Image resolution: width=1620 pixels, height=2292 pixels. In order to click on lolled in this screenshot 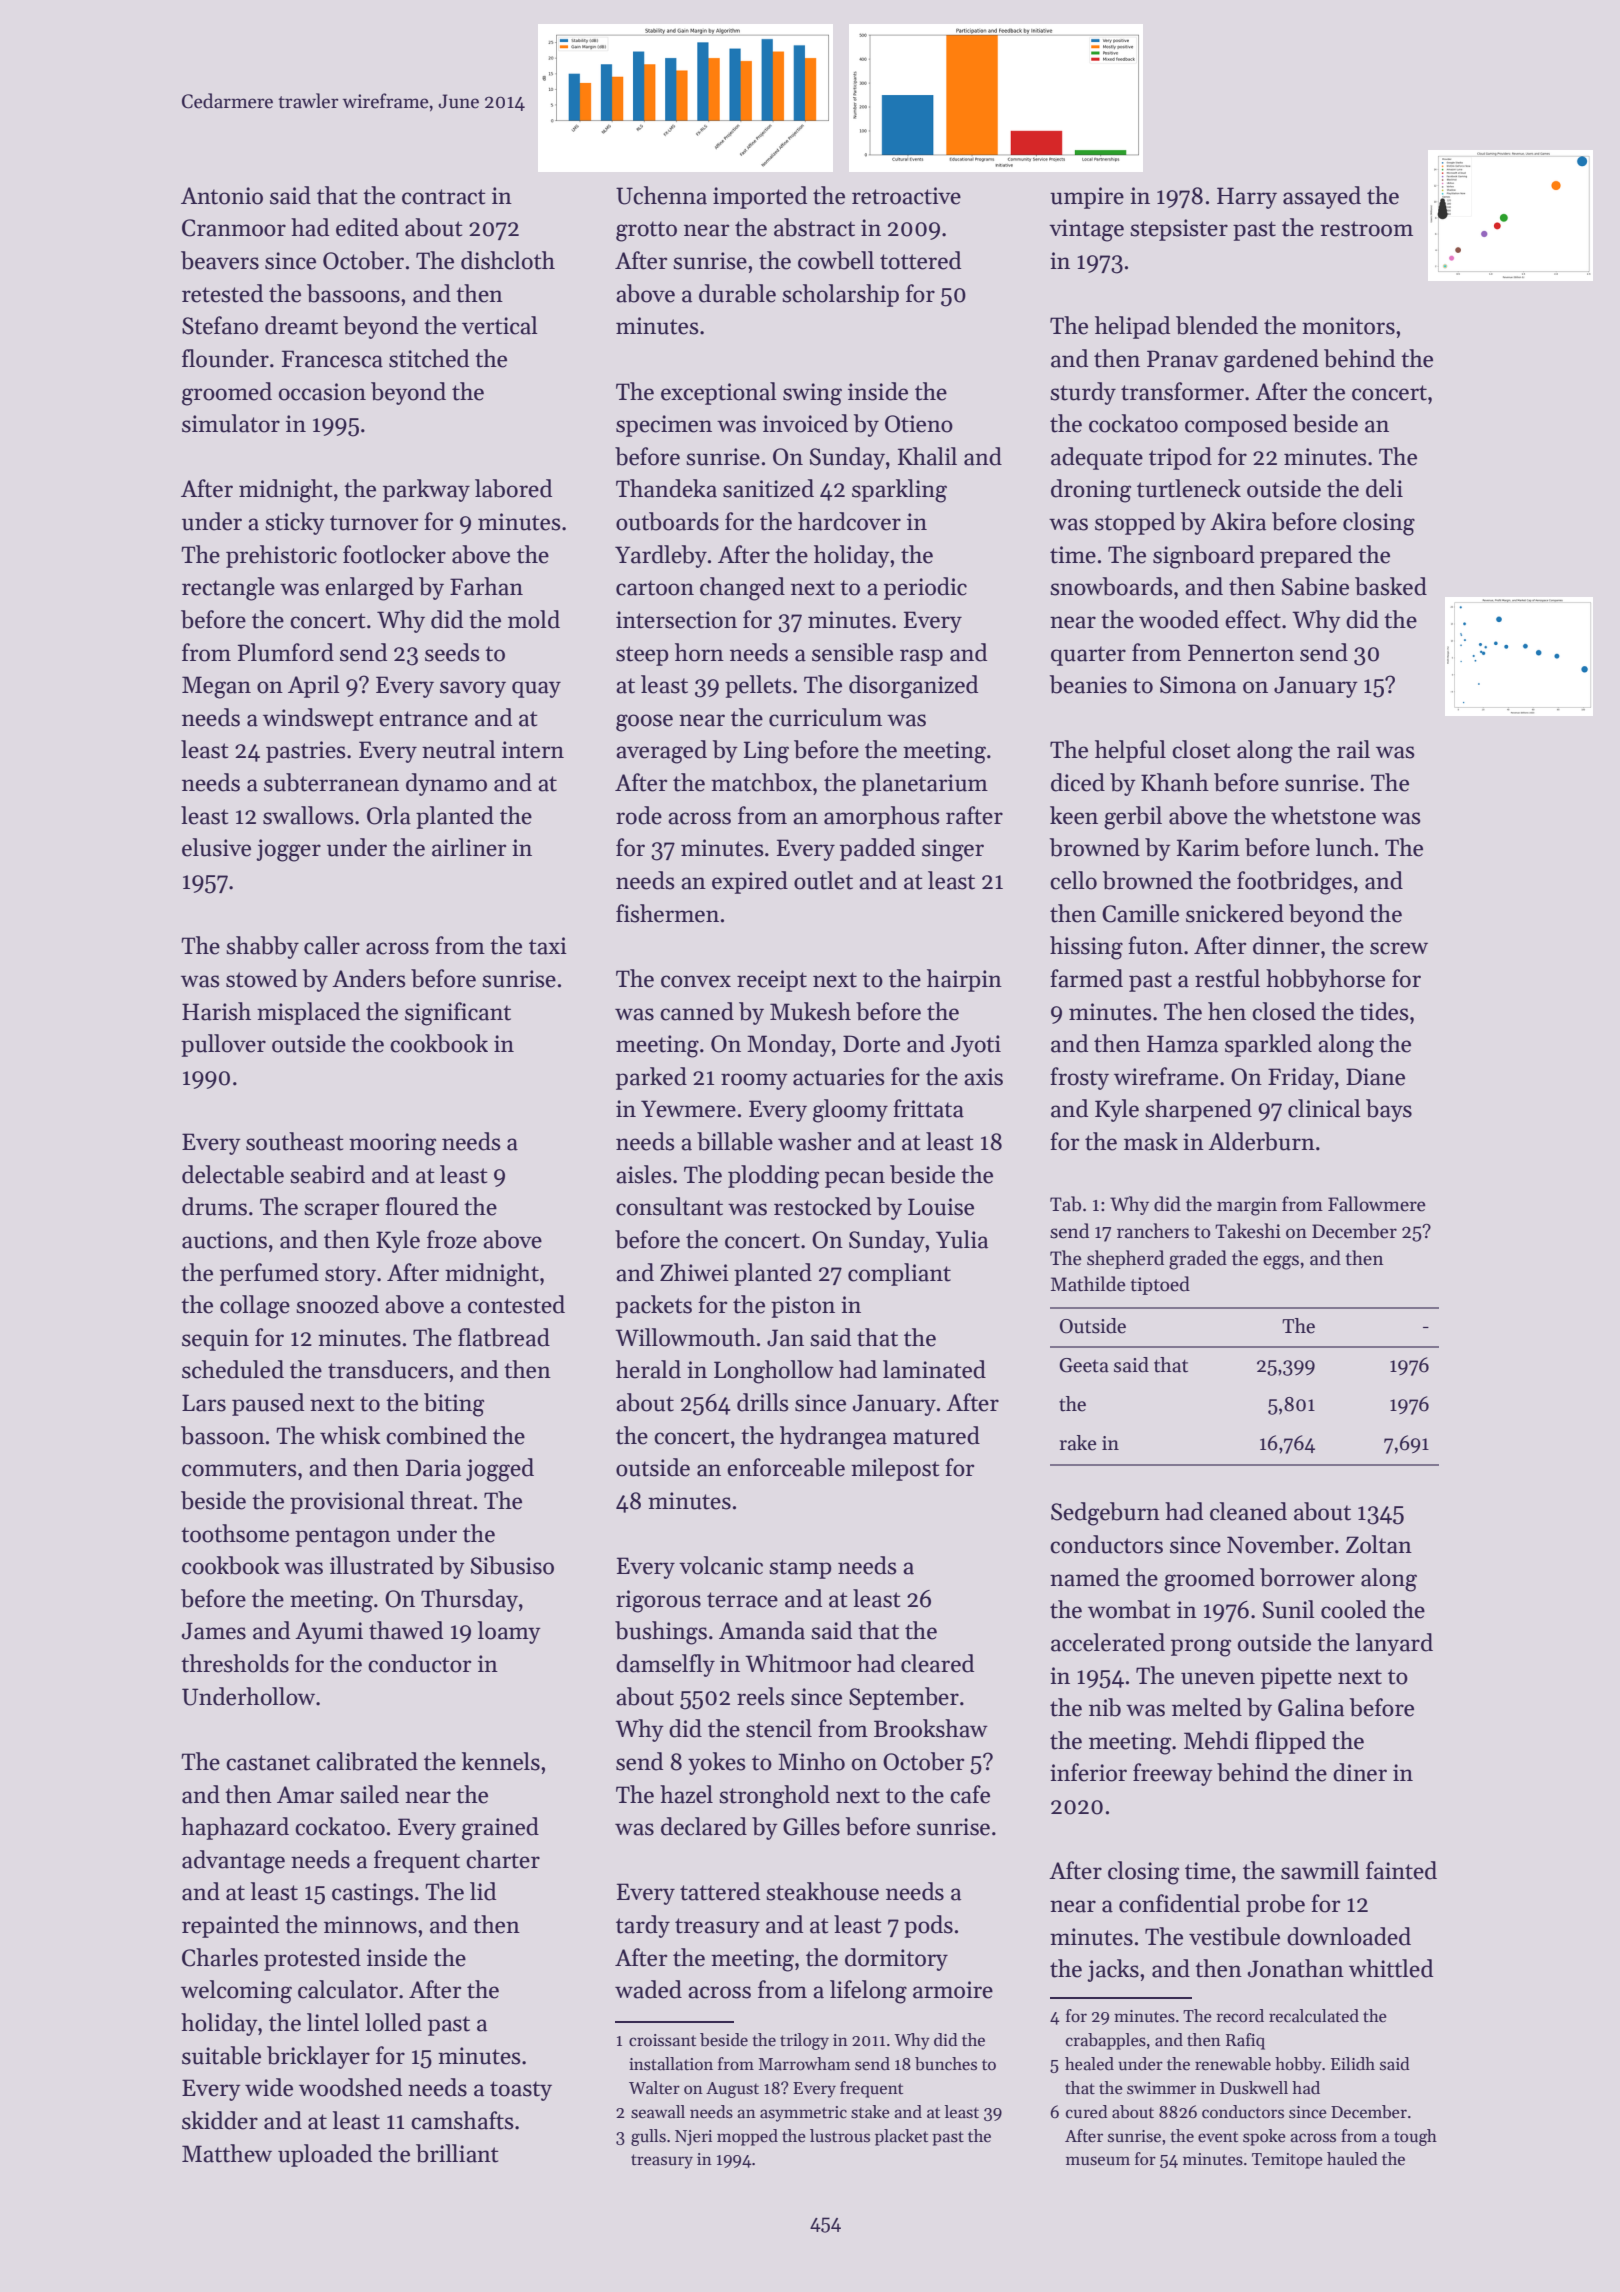, I will do `click(393, 2022)`.
